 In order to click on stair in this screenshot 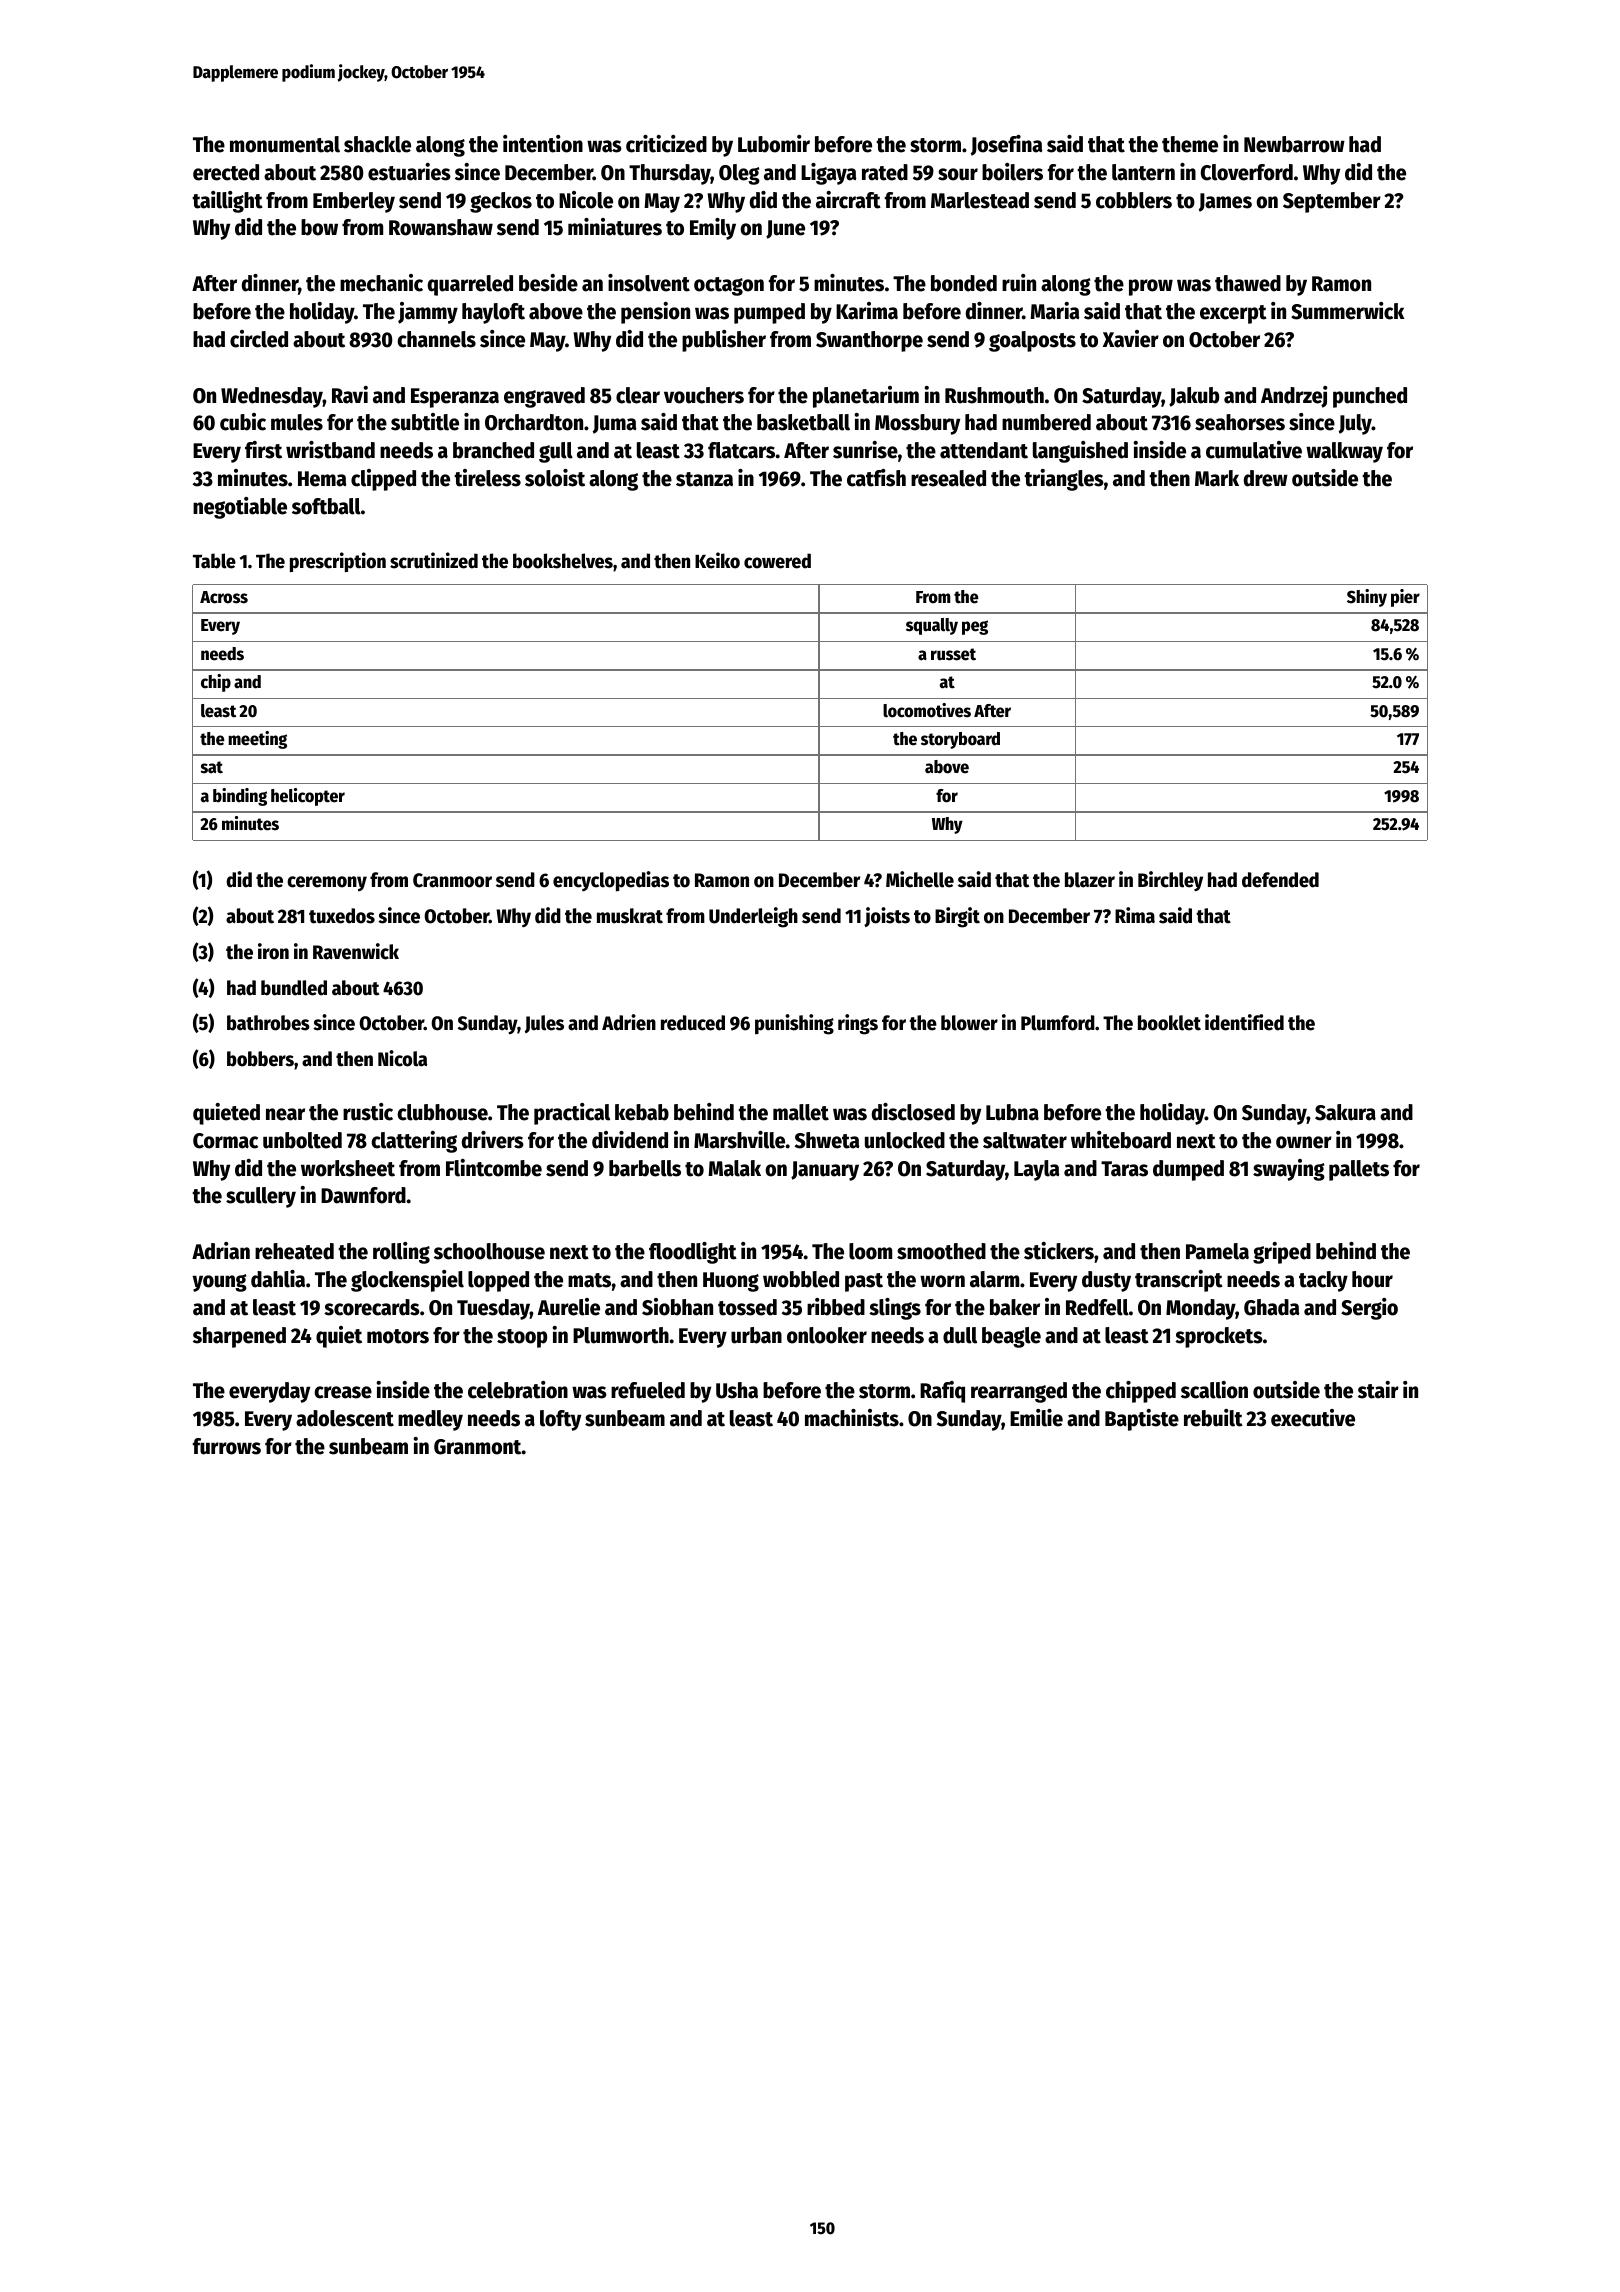, I will do `click(1378, 1390)`.
